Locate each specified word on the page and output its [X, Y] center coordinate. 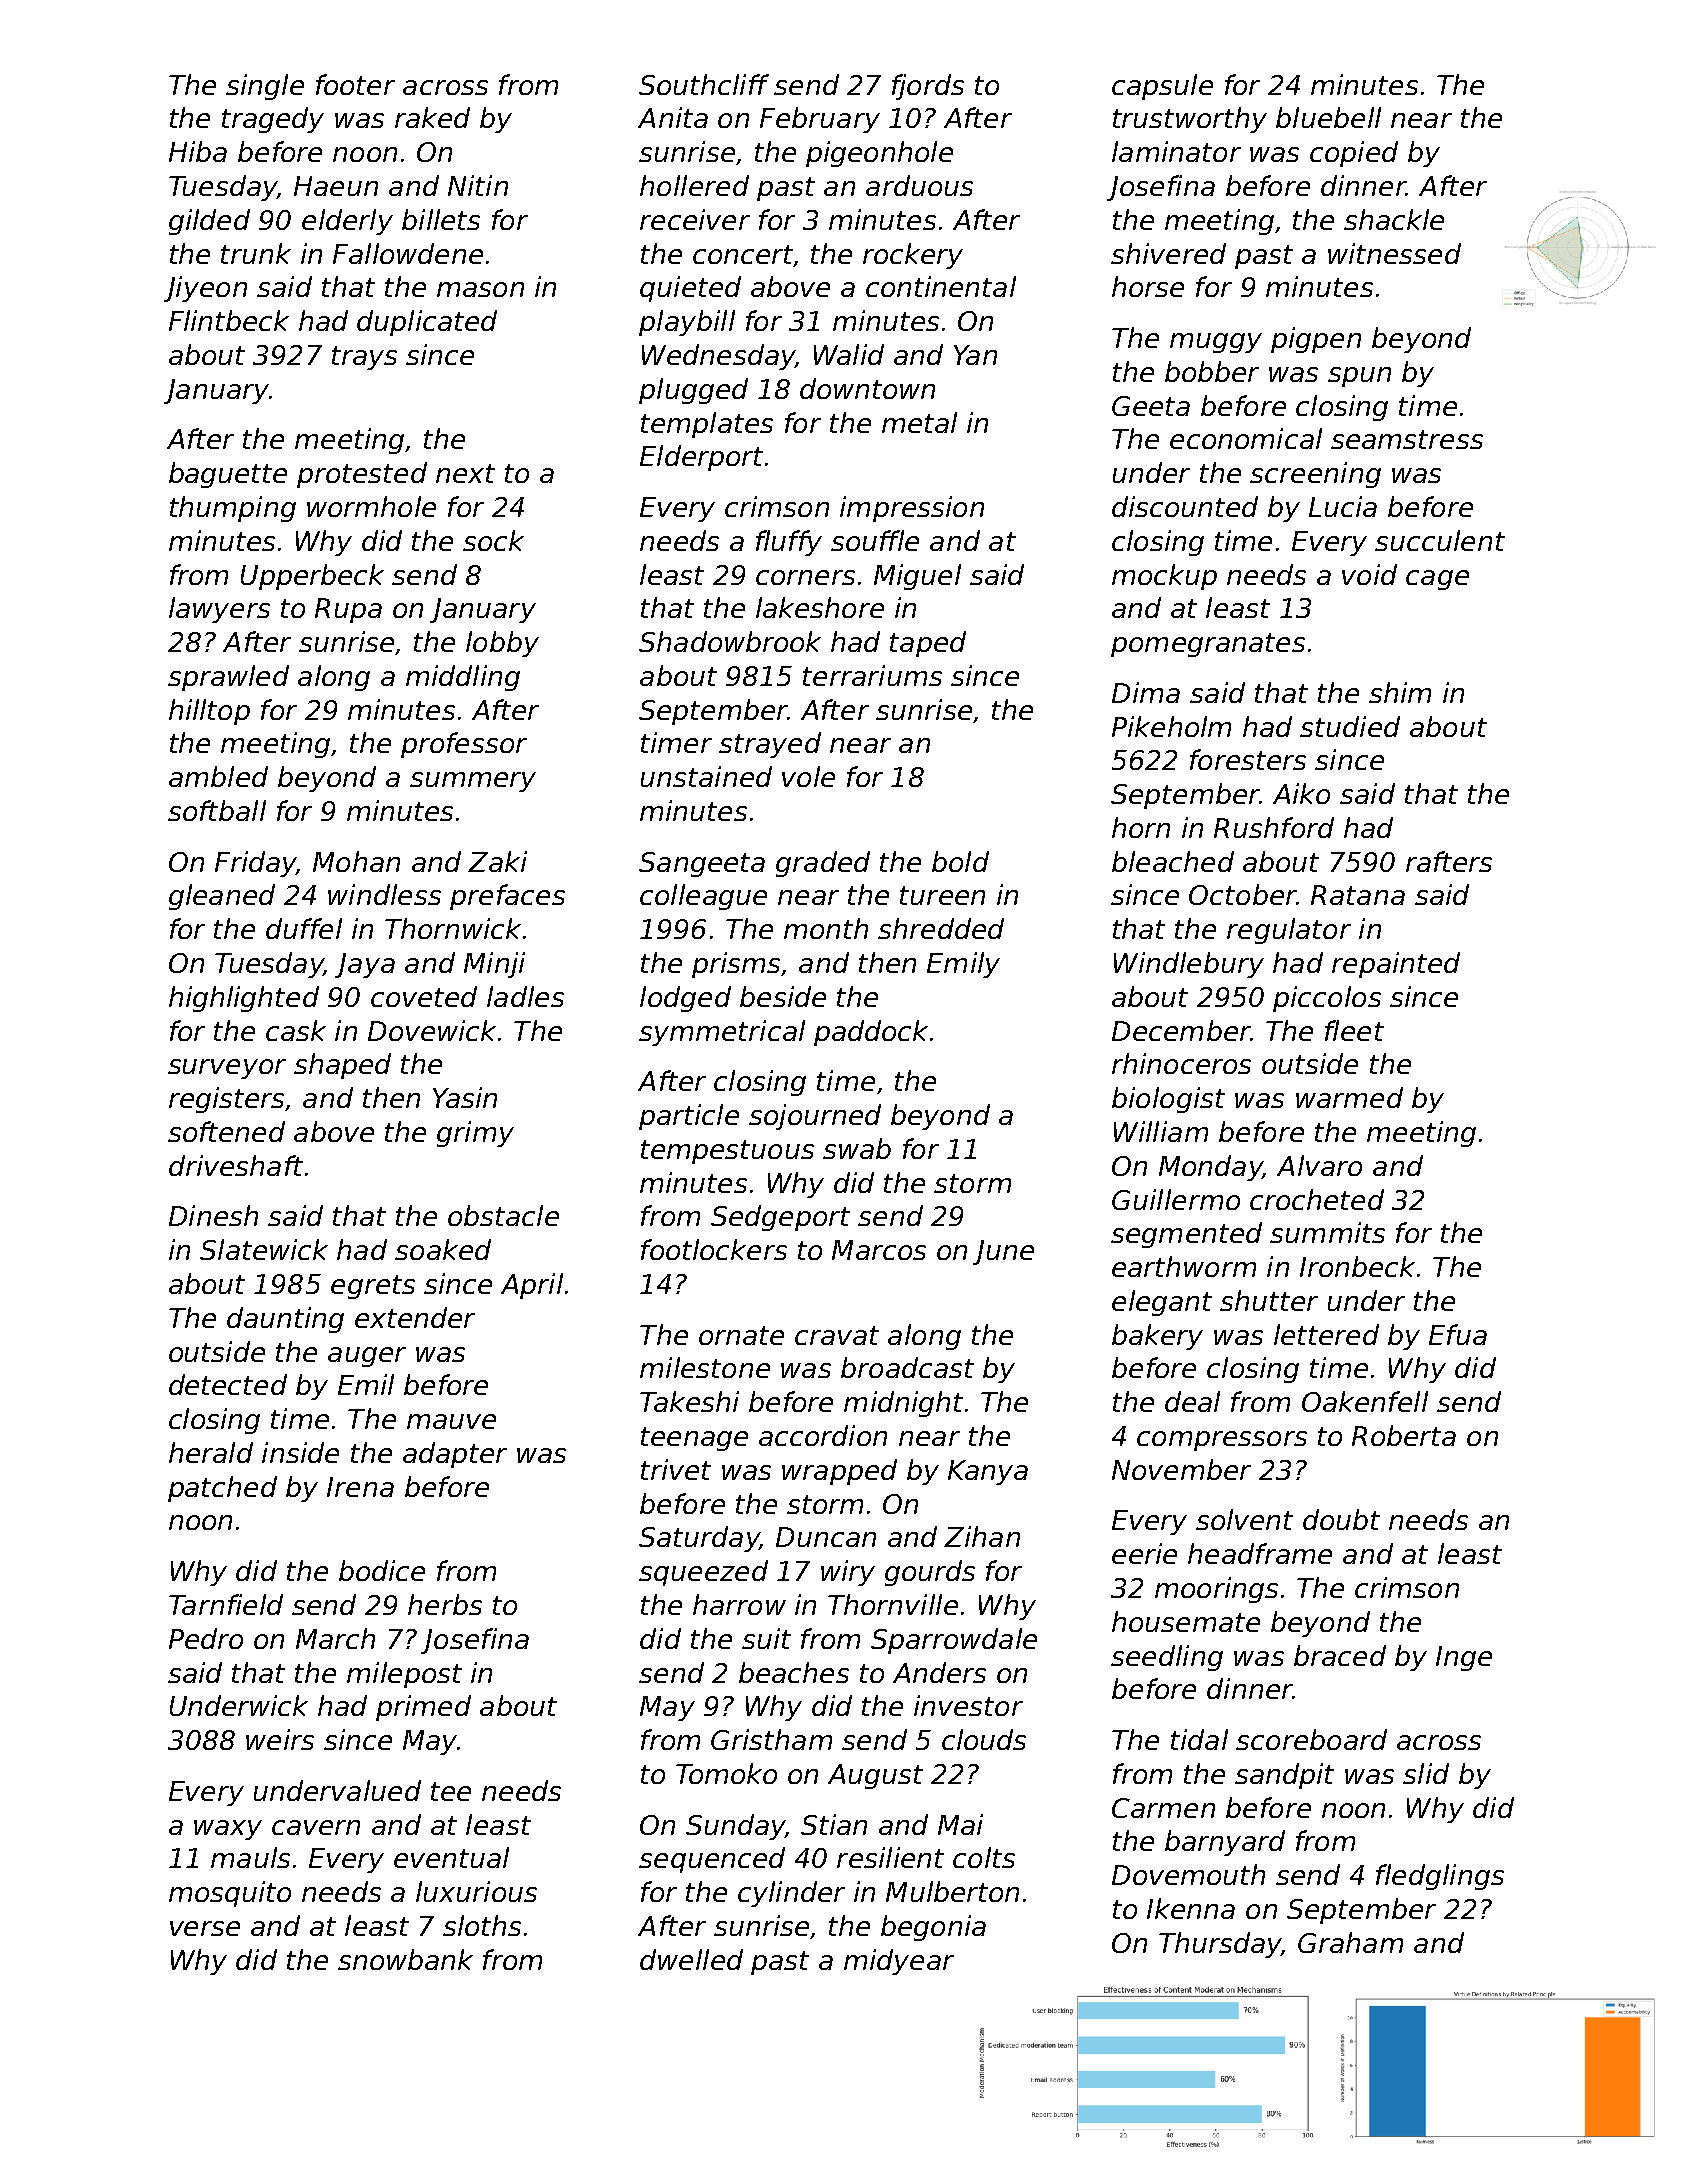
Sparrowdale [954, 1641]
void [1369, 574]
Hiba [198, 151]
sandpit [1284, 1776]
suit [766, 1638]
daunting [285, 1320]
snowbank [405, 1959]
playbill [687, 323]
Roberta [1404, 1435]
